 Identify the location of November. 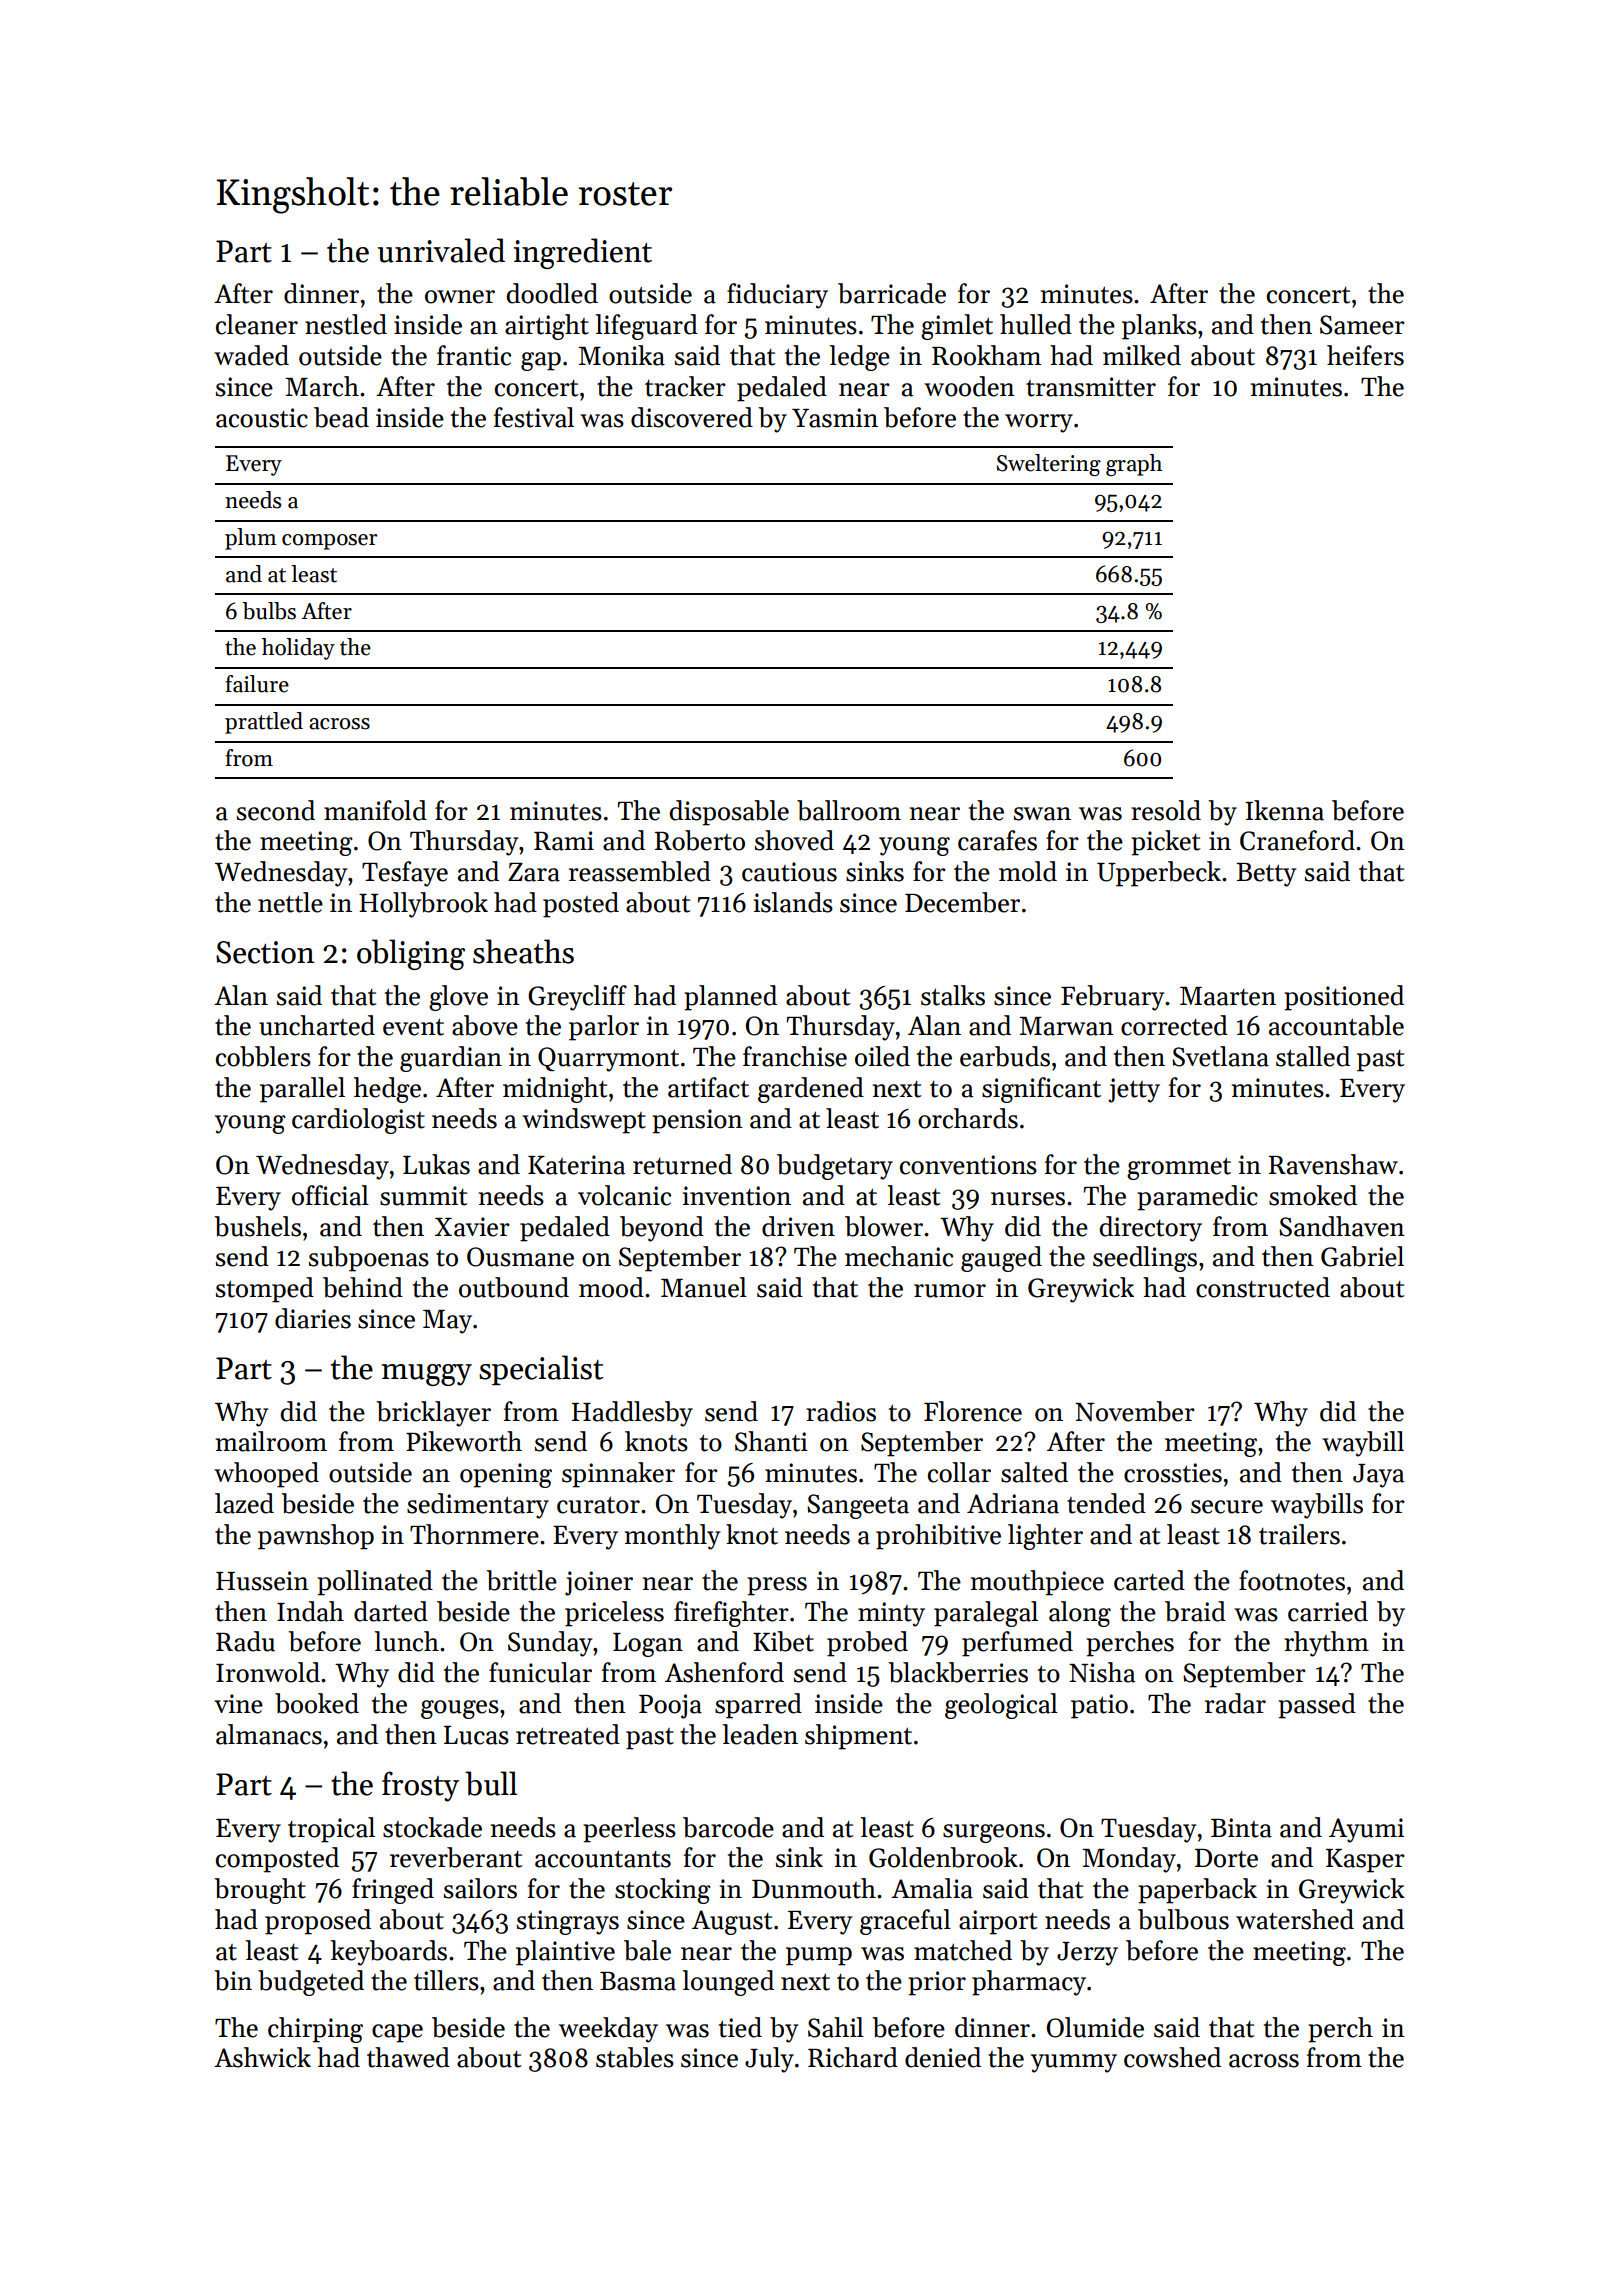
(1135, 1411).
